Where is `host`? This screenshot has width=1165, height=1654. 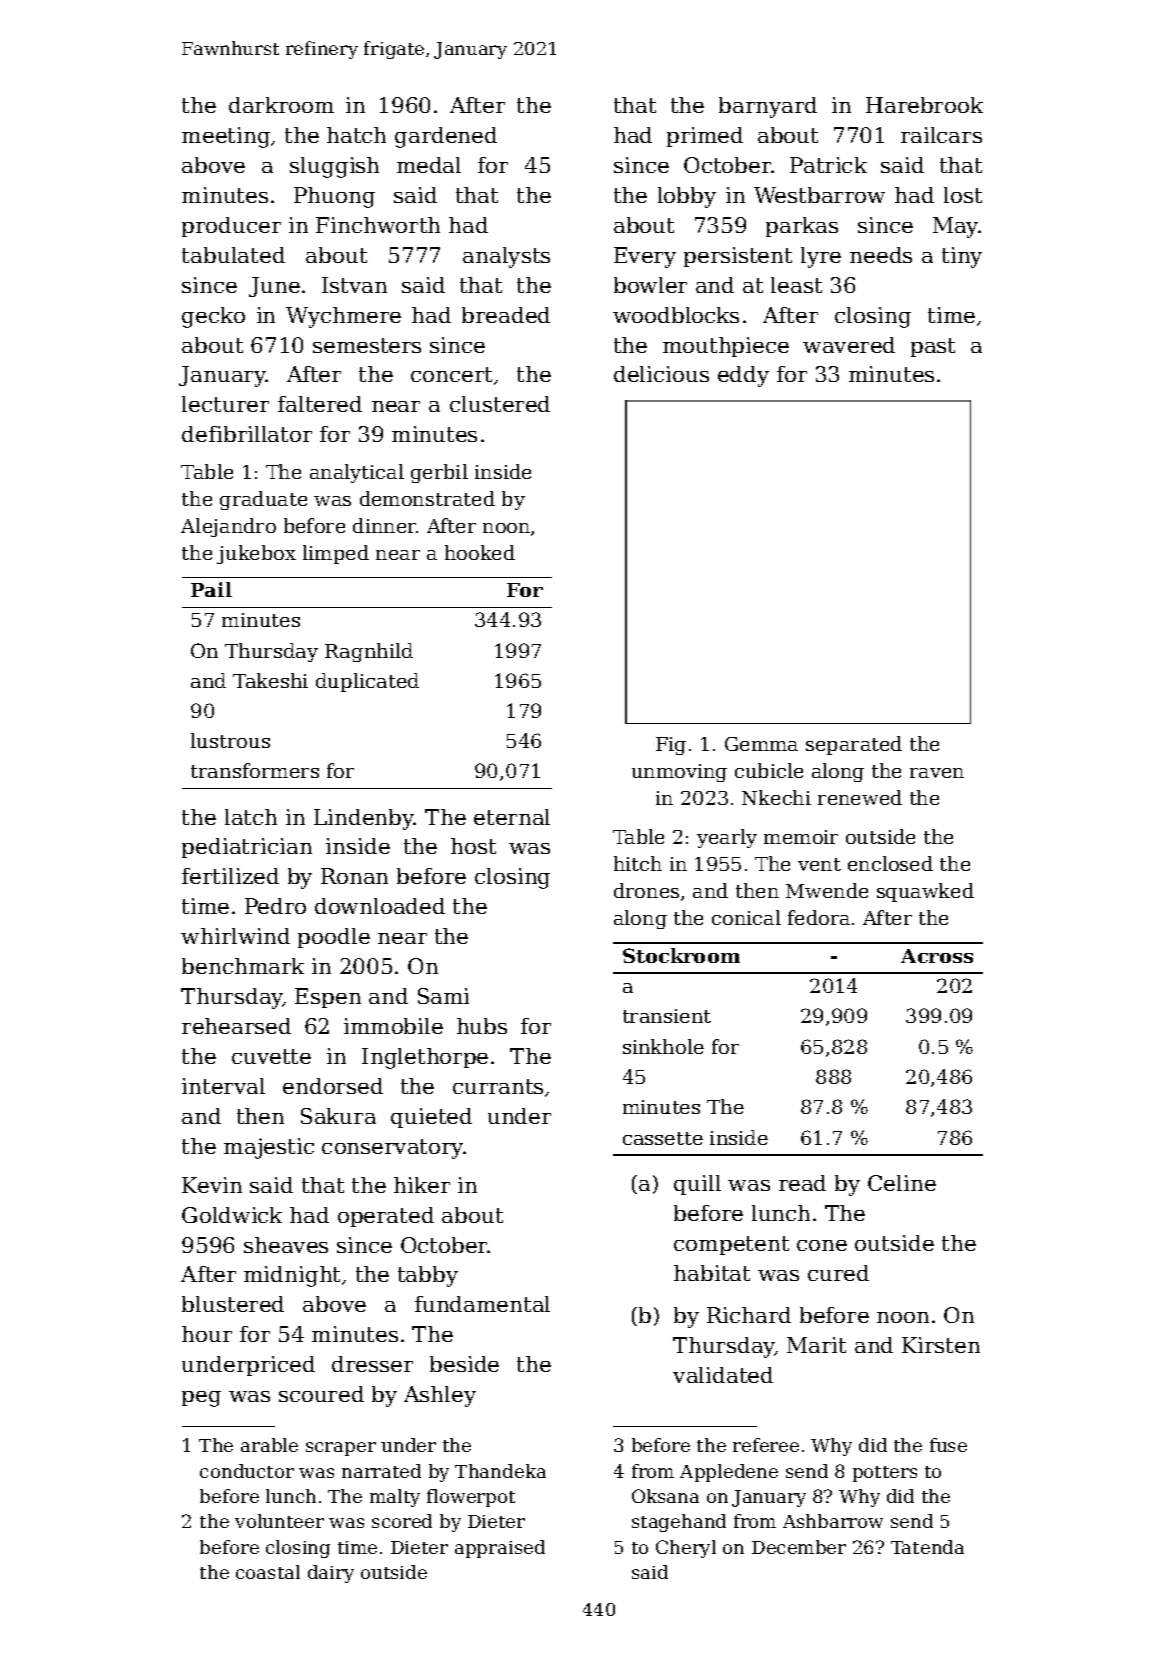 host is located at coordinates (473, 846).
